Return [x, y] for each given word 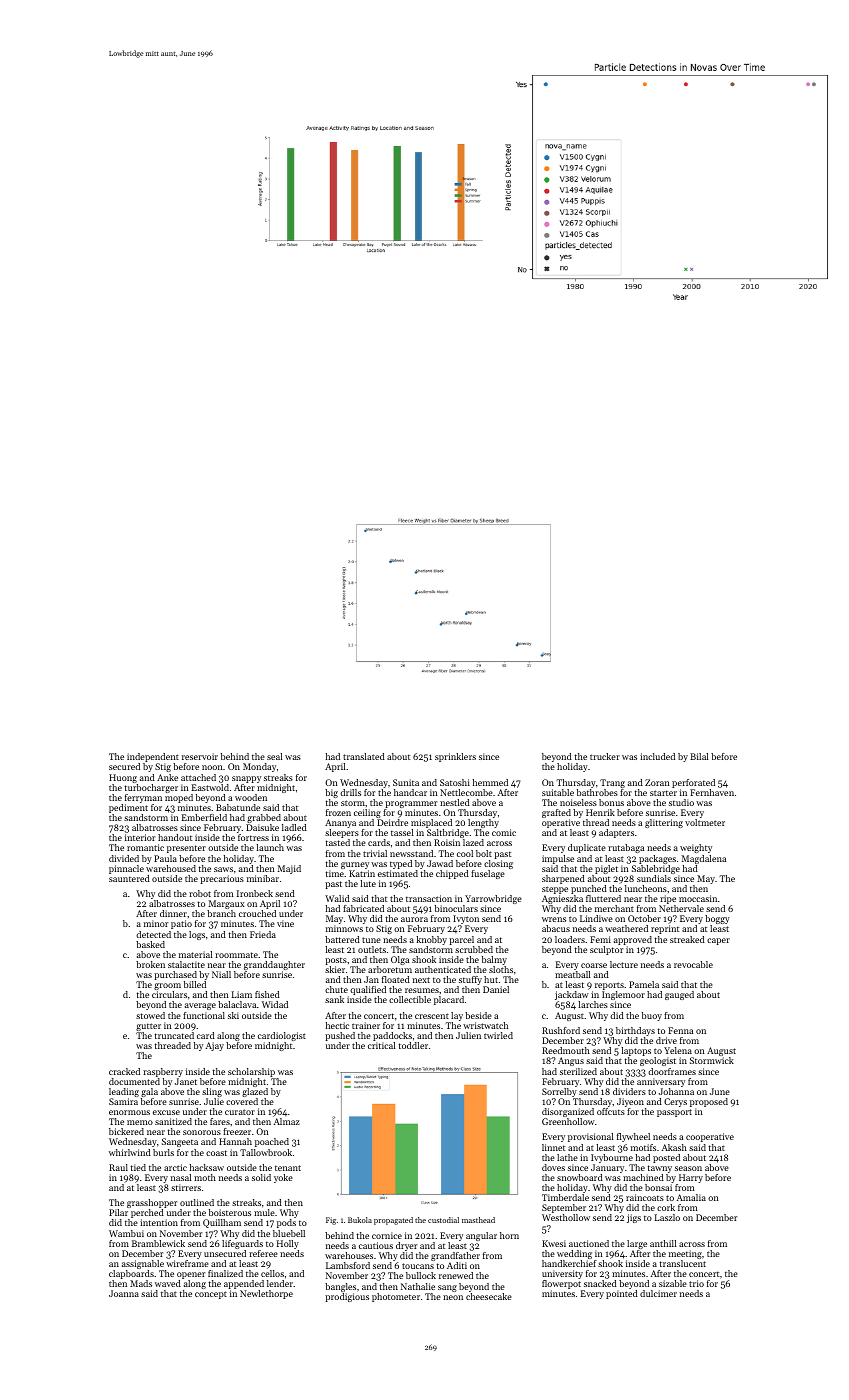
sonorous [202, 1132]
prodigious [347, 1297]
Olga [400, 960]
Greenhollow [568, 1121]
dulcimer [658, 1293]
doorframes [672, 1071]
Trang [612, 784]
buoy [652, 1016]
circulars [169, 994]
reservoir [200, 756]
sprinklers [455, 757]
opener [191, 1275]
